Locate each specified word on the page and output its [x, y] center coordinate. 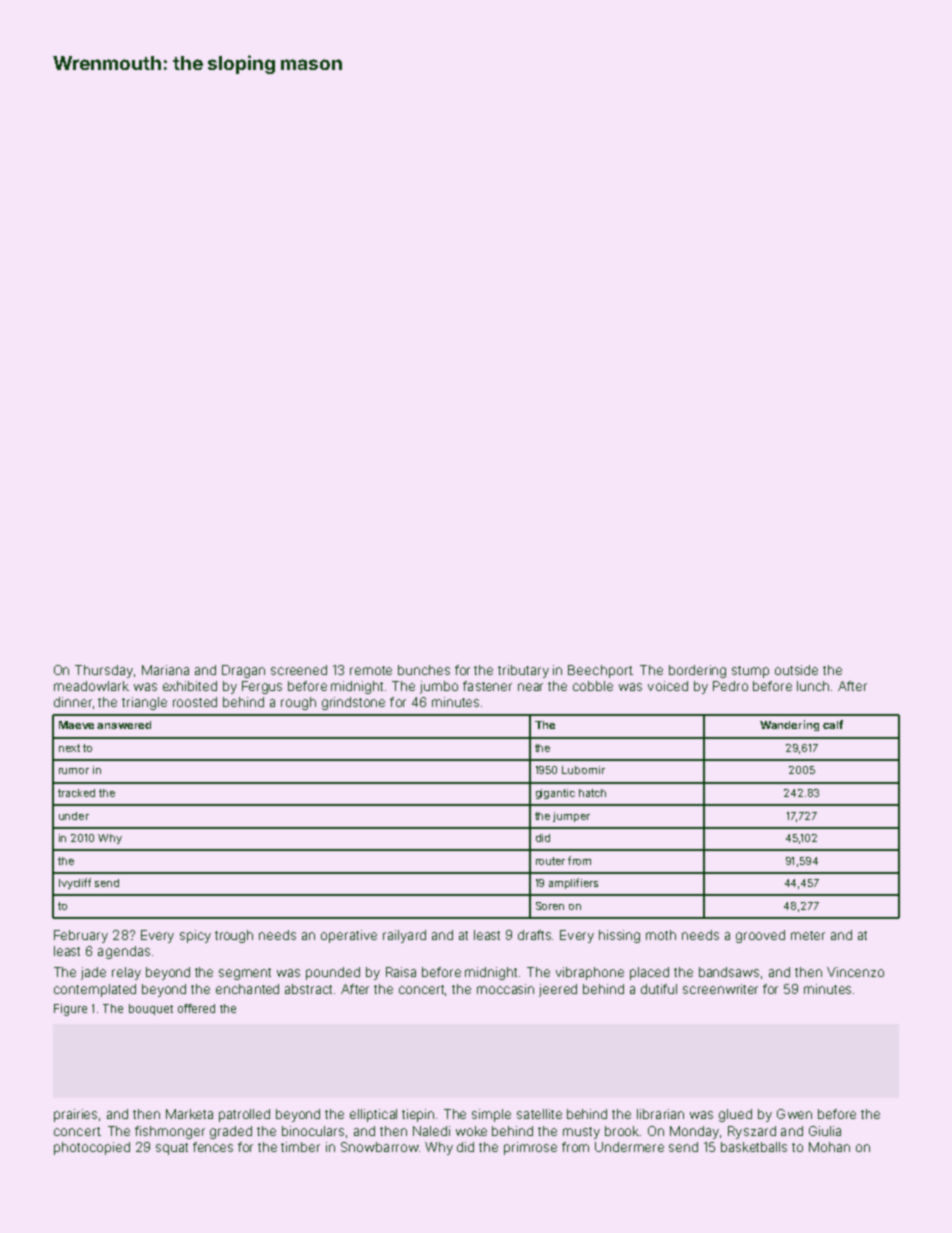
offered [196, 1008]
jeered [558, 990]
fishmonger [170, 1132]
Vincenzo [855, 972]
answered [124, 725]
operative [349, 936]
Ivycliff [75, 883]
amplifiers [573, 883]
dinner [73, 702]
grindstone [353, 703]
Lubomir [583, 770]
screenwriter [720, 989]
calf [833, 724]
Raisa [401, 972]
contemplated [95, 990]
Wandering [789, 725]
